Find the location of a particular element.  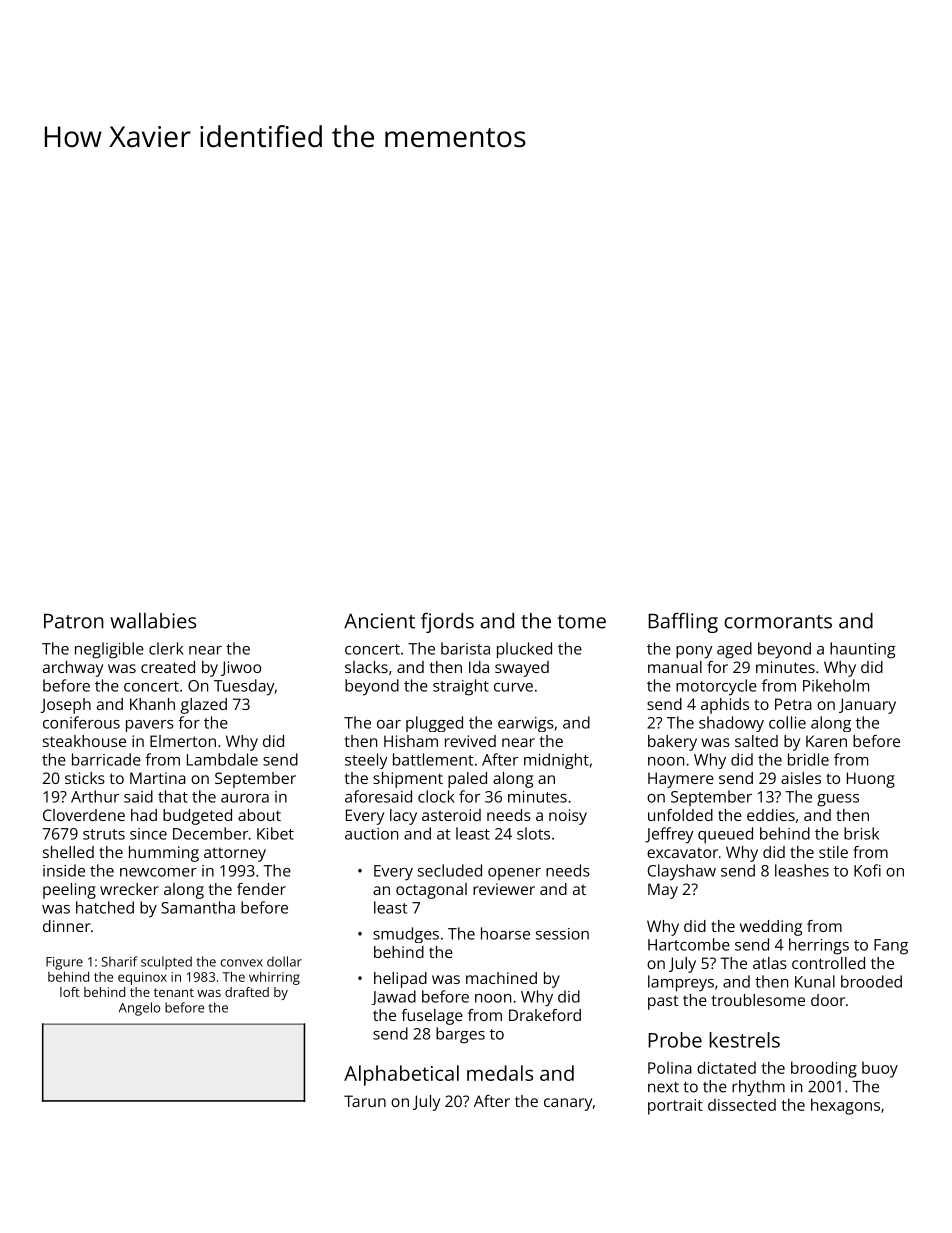

auction is located at coordinates (371, 834).
